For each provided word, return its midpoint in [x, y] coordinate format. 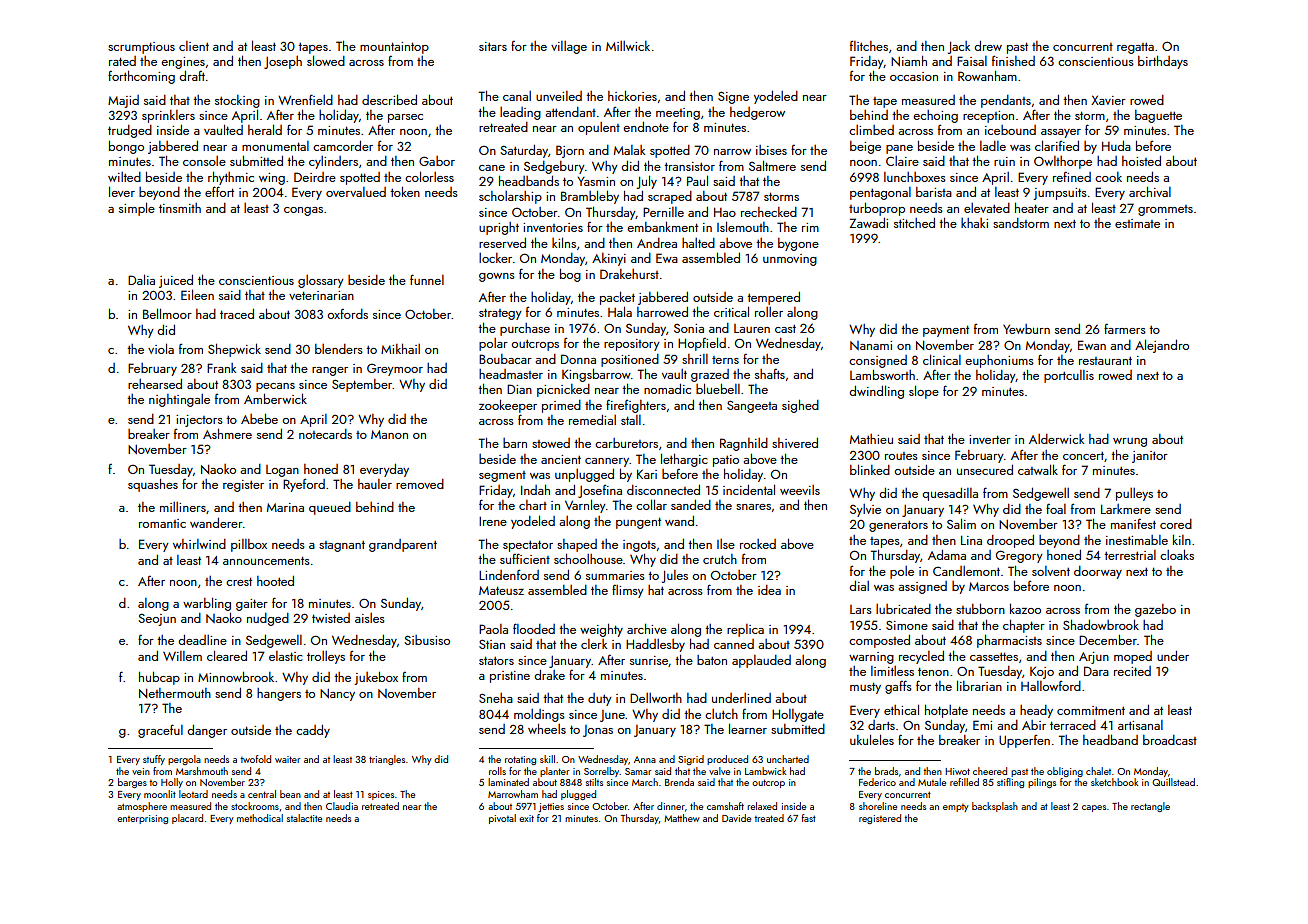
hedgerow [757, 113]
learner [748, 728]
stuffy [154, 760]
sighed [800, 406]
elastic [286, 656]
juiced [176, 281]
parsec [405, 118]
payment [946, 331]
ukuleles [872, 739]
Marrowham [513, 794]
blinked [870, 469]
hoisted [1141, 161]
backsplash [995, 807]
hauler [375, 484]
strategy [500, 314]
